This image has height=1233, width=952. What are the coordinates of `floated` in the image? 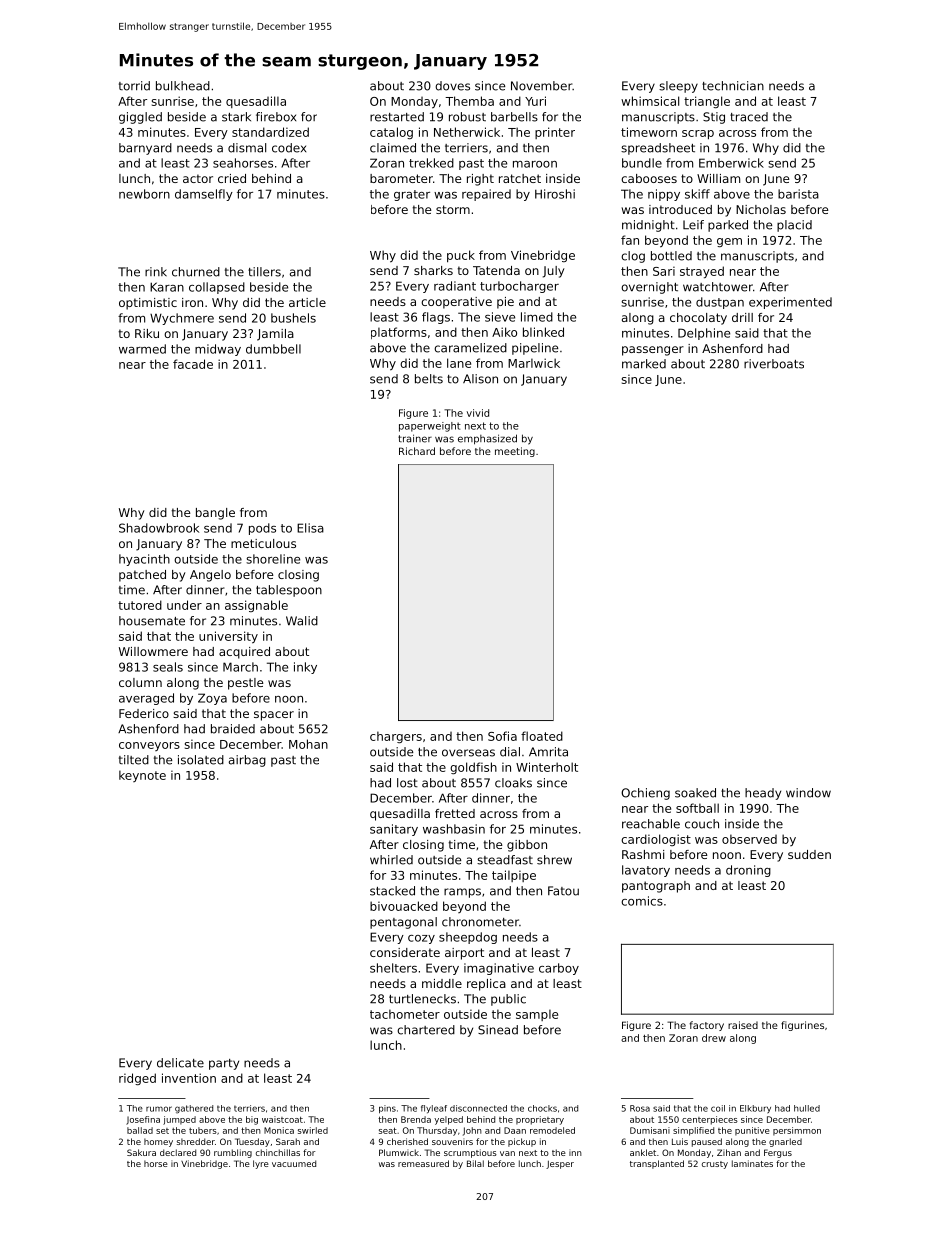 It's located at (542, 736).
